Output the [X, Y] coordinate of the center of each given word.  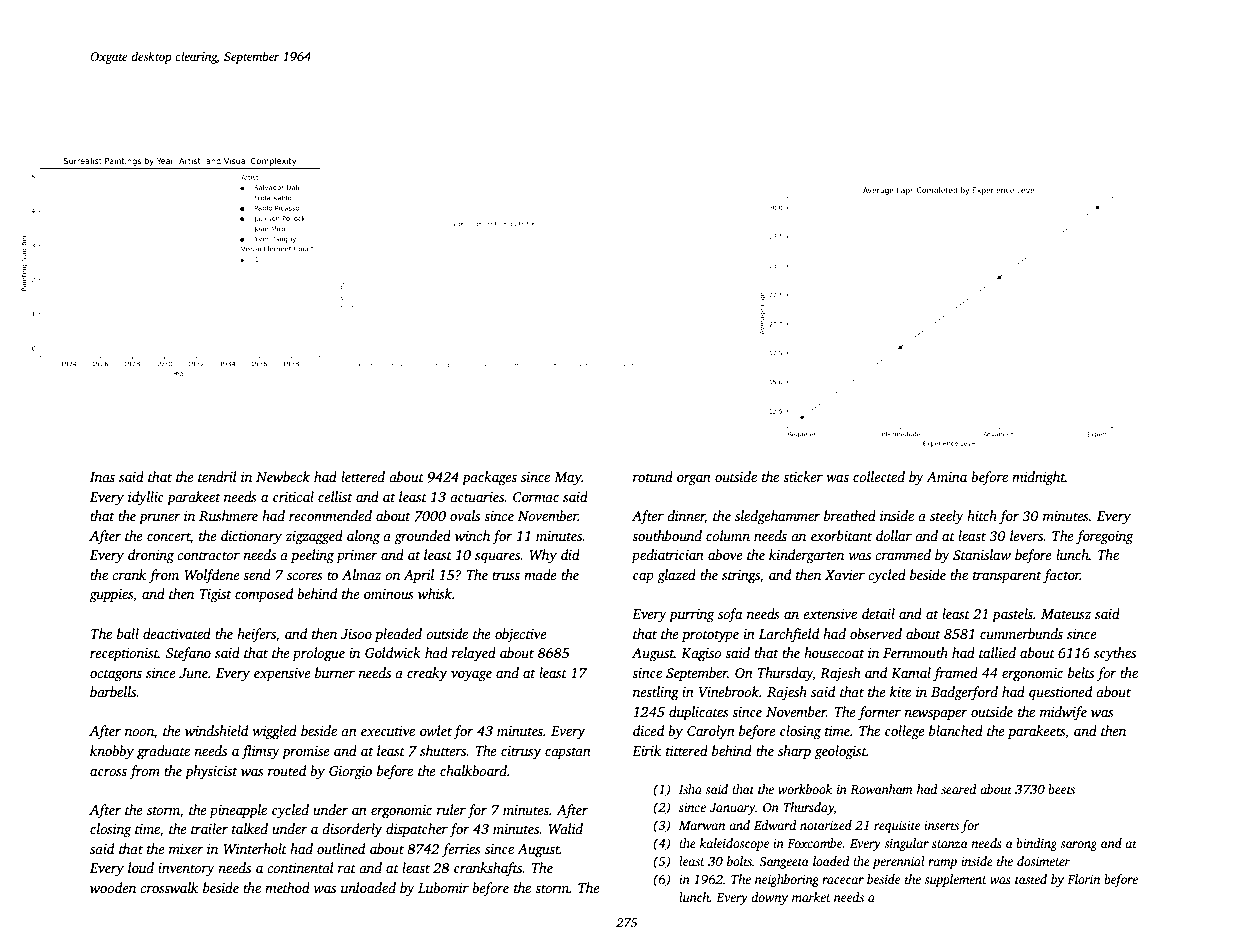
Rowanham [881, 789]
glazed [676, 576]
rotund [653, 476]
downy [769, 898]
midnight [1038, 478]
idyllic [146, 498]
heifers [256, 635]
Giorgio [350, 773]
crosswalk [169, 887]
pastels [1012, 615]
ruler [451, 809]
